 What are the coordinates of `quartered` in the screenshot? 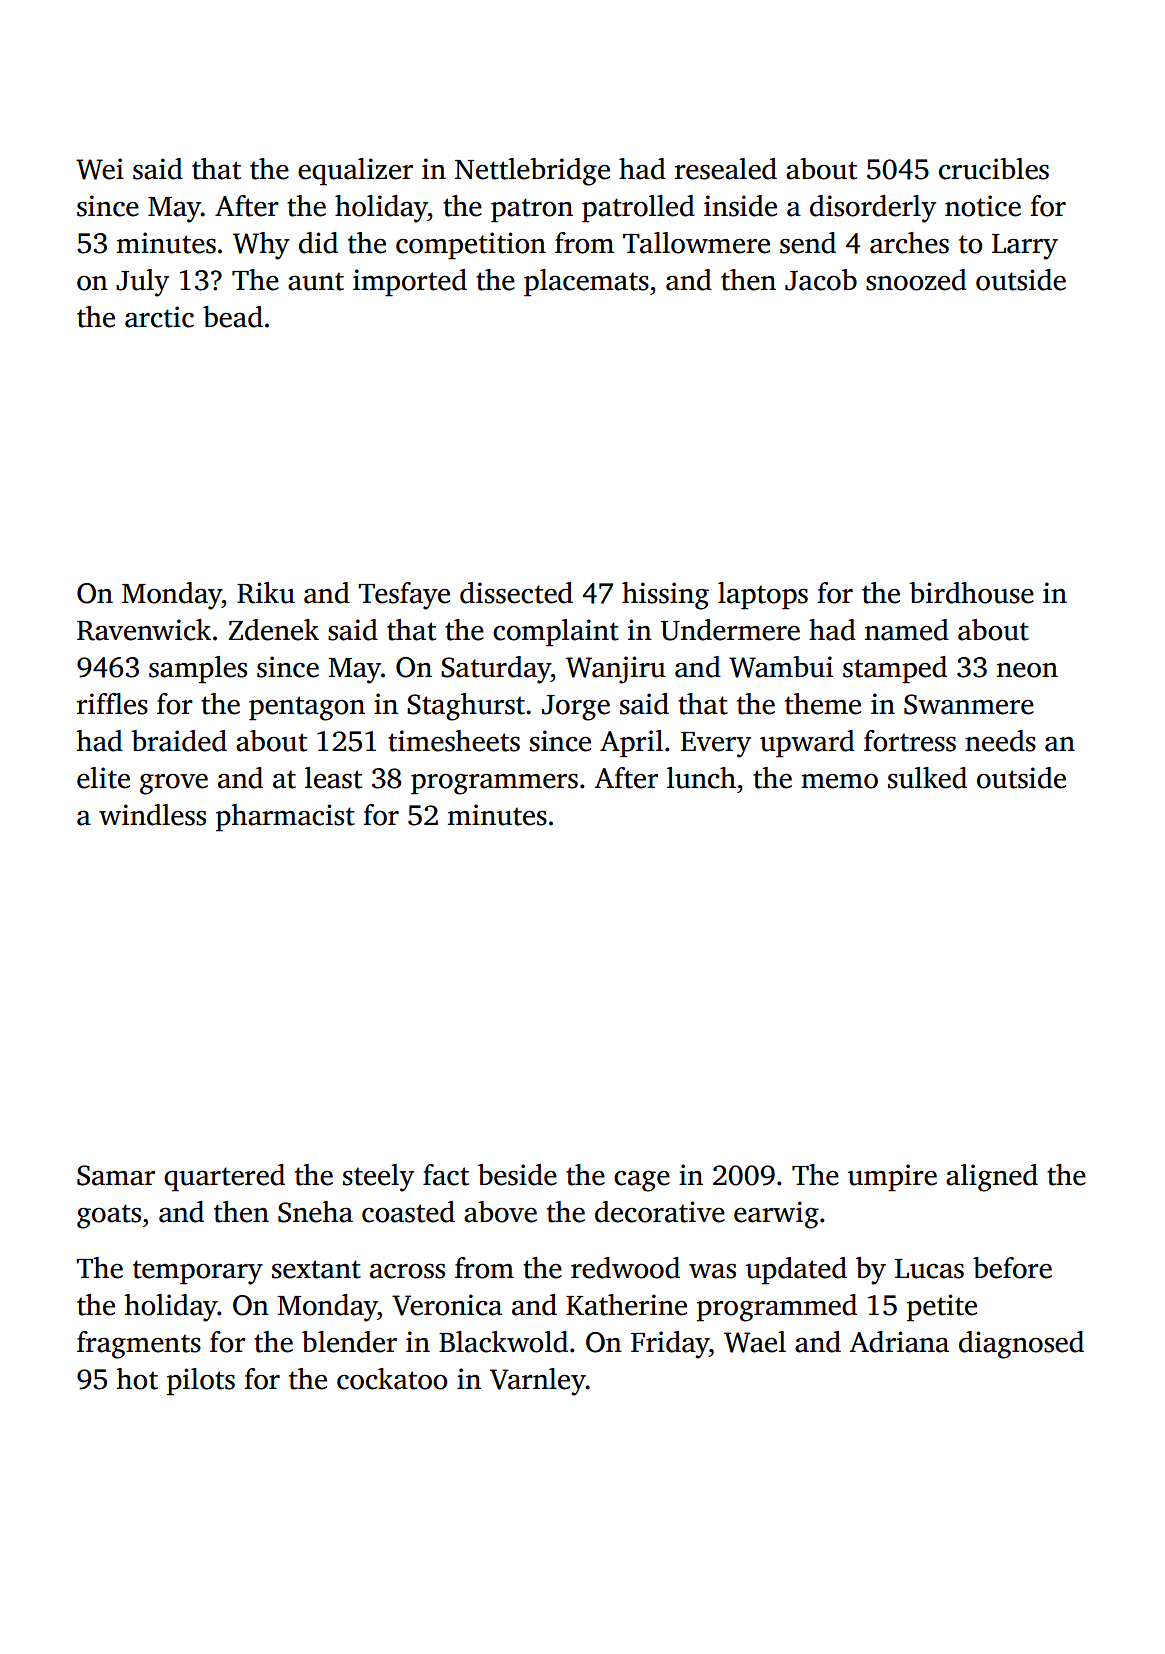 It's located at (224, 1178).
